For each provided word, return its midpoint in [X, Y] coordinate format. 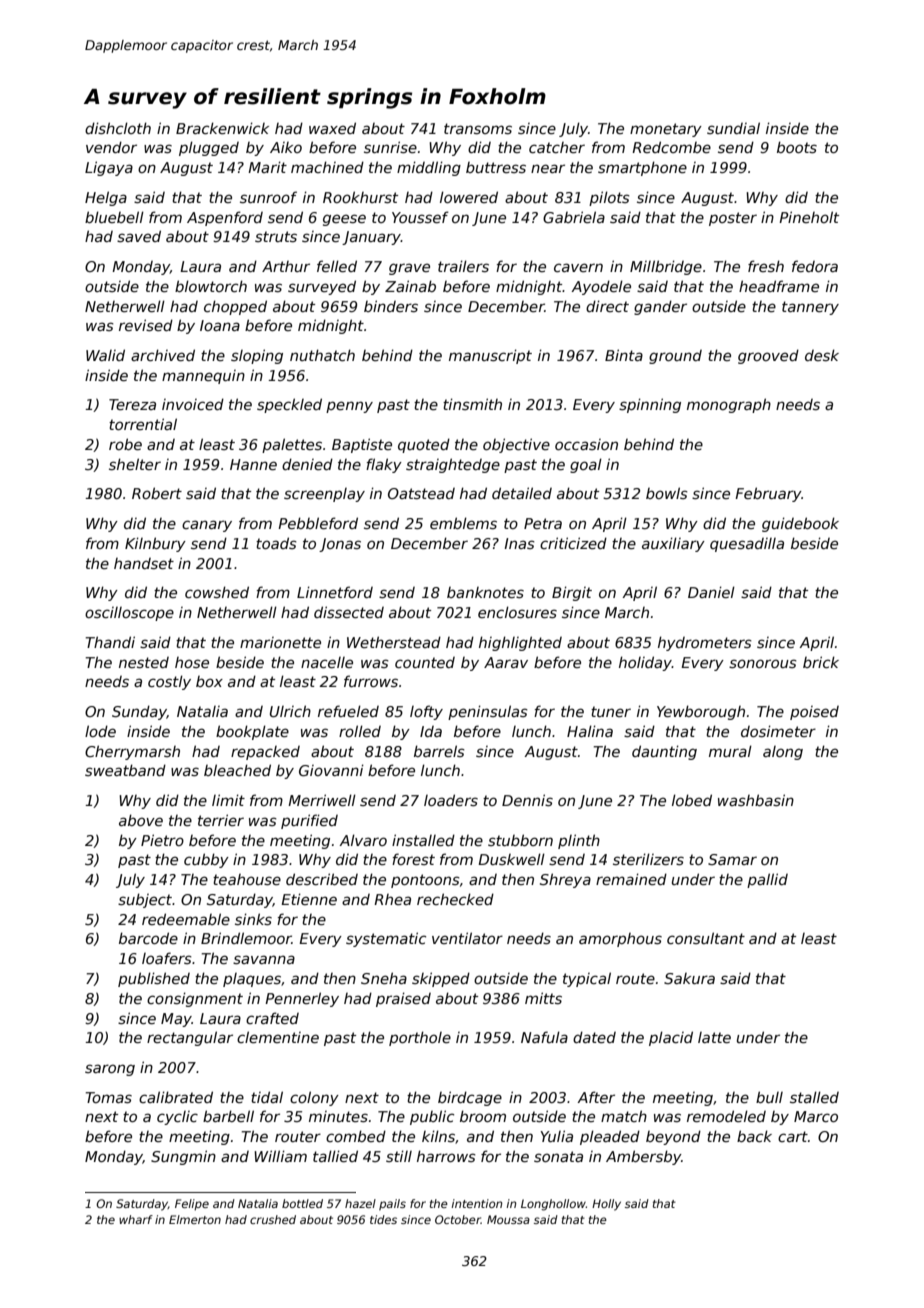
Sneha [384, 978]
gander [660, 307]
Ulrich [290, 711]
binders [391, 306]
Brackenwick [222, 128]
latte [714, 1037]
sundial [733, 128]
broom [483, 1116]
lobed [692, 800]
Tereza [132, 404]
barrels [439, 751]
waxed [332, 128]
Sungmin [183, 1157]
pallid [767, 880]
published [154, 979]
